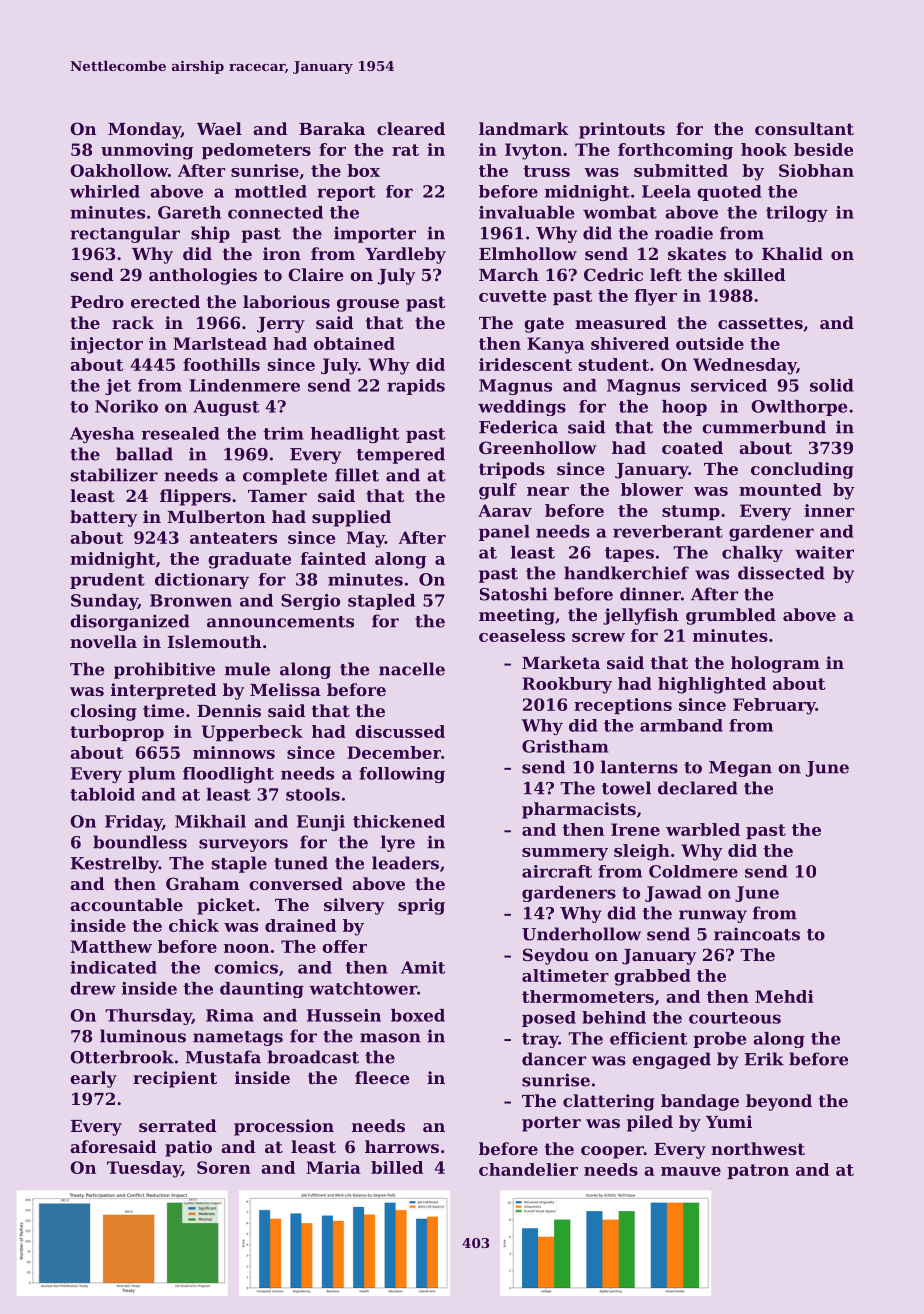  I want to click on Pedro, so click(97, 301).
